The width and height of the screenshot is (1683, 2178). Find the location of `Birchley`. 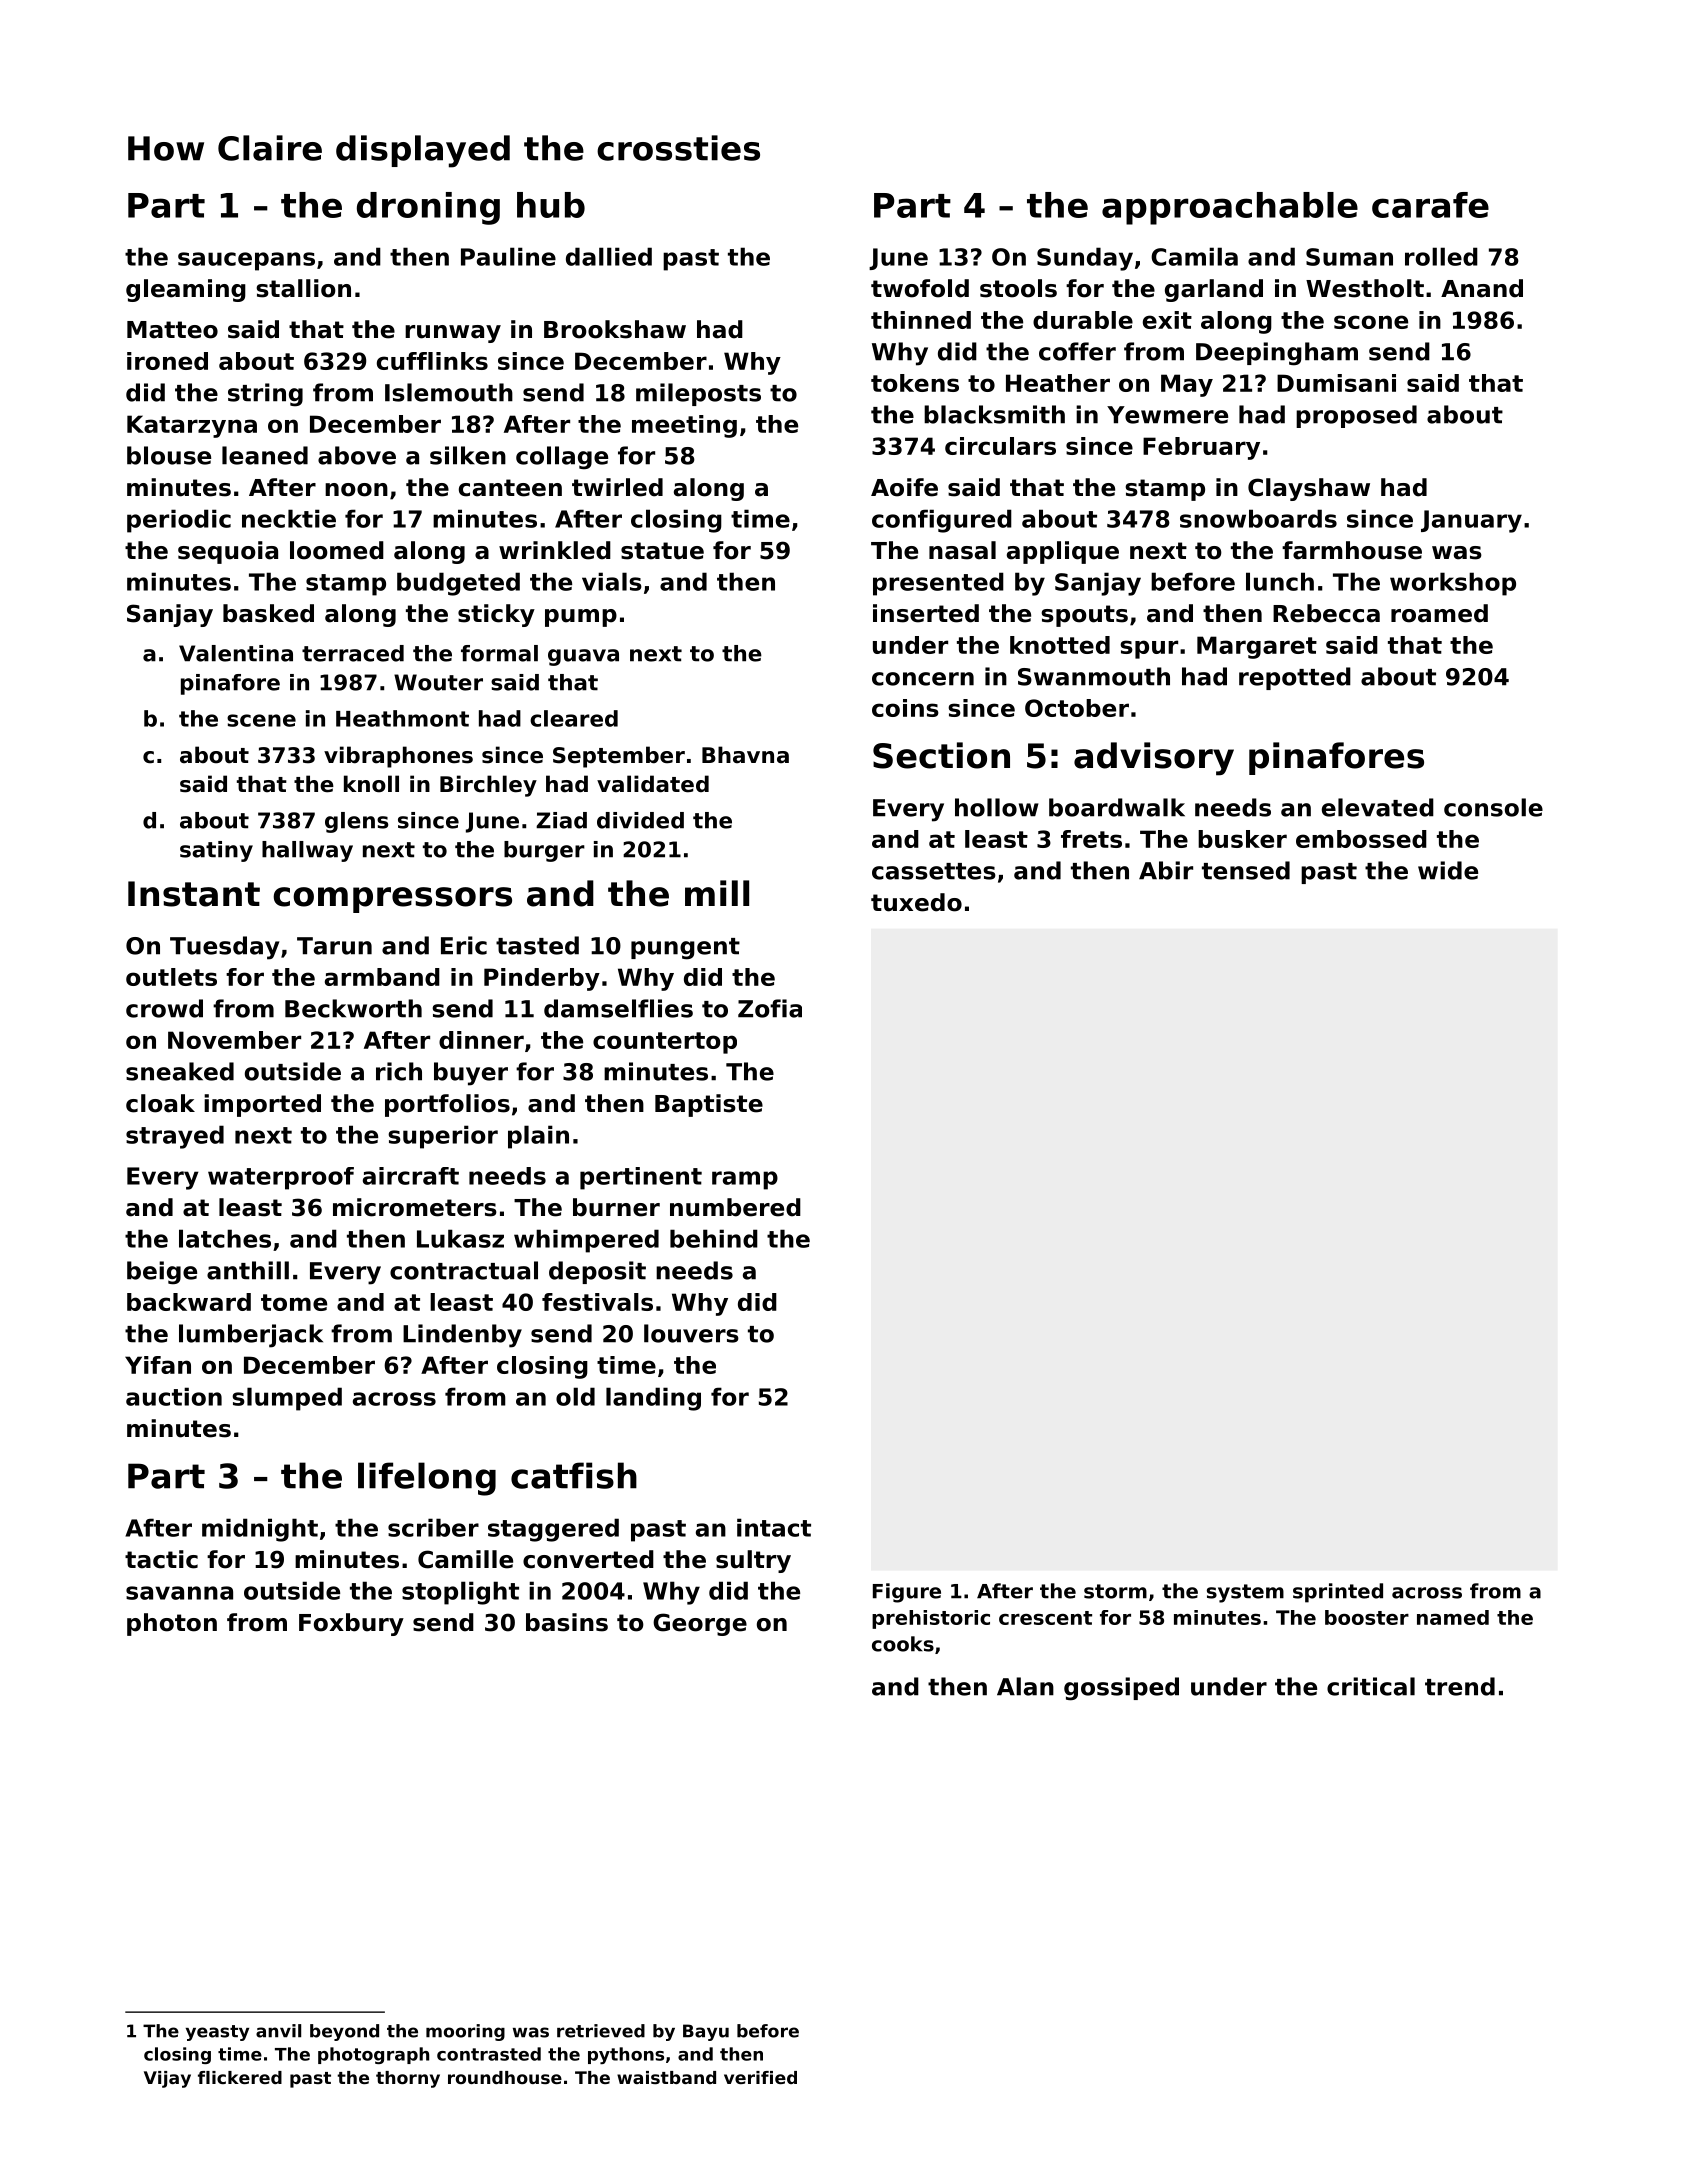

Birchley is located at coordinates (488, 786).
